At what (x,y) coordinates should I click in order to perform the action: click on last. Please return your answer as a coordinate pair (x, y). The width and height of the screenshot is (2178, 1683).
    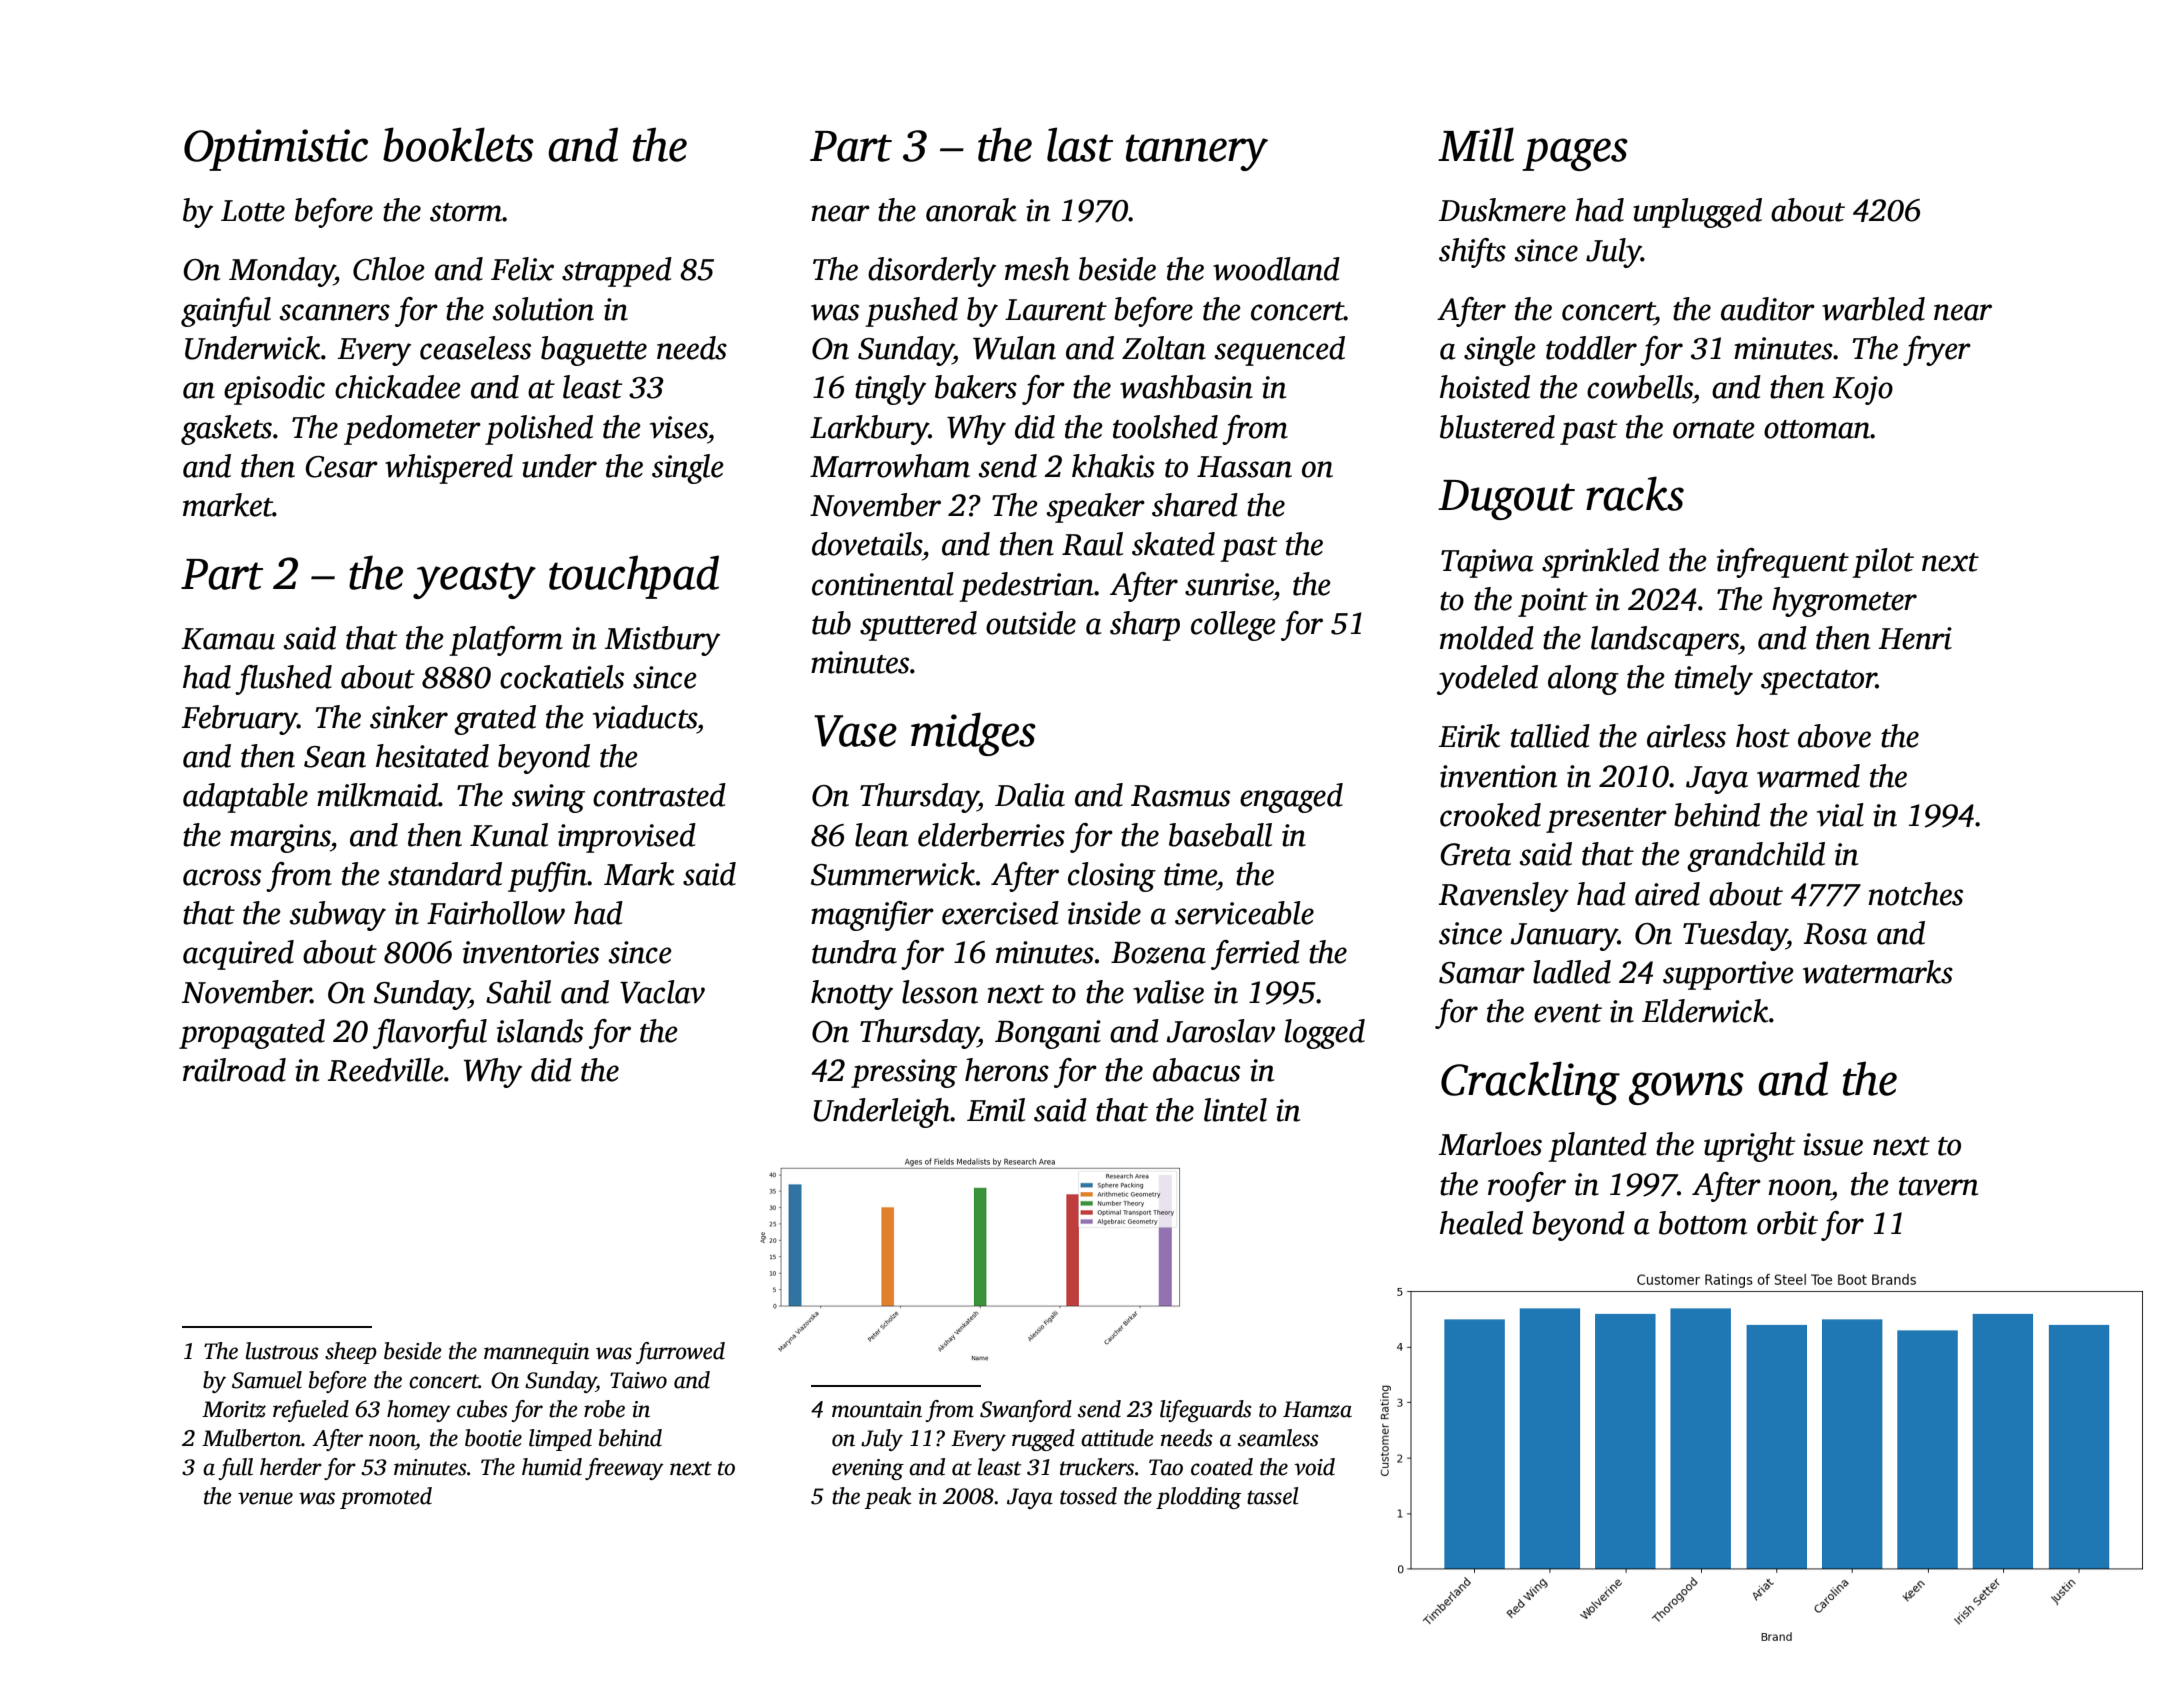
    Looking at the image, I should click on (1080, 144).
